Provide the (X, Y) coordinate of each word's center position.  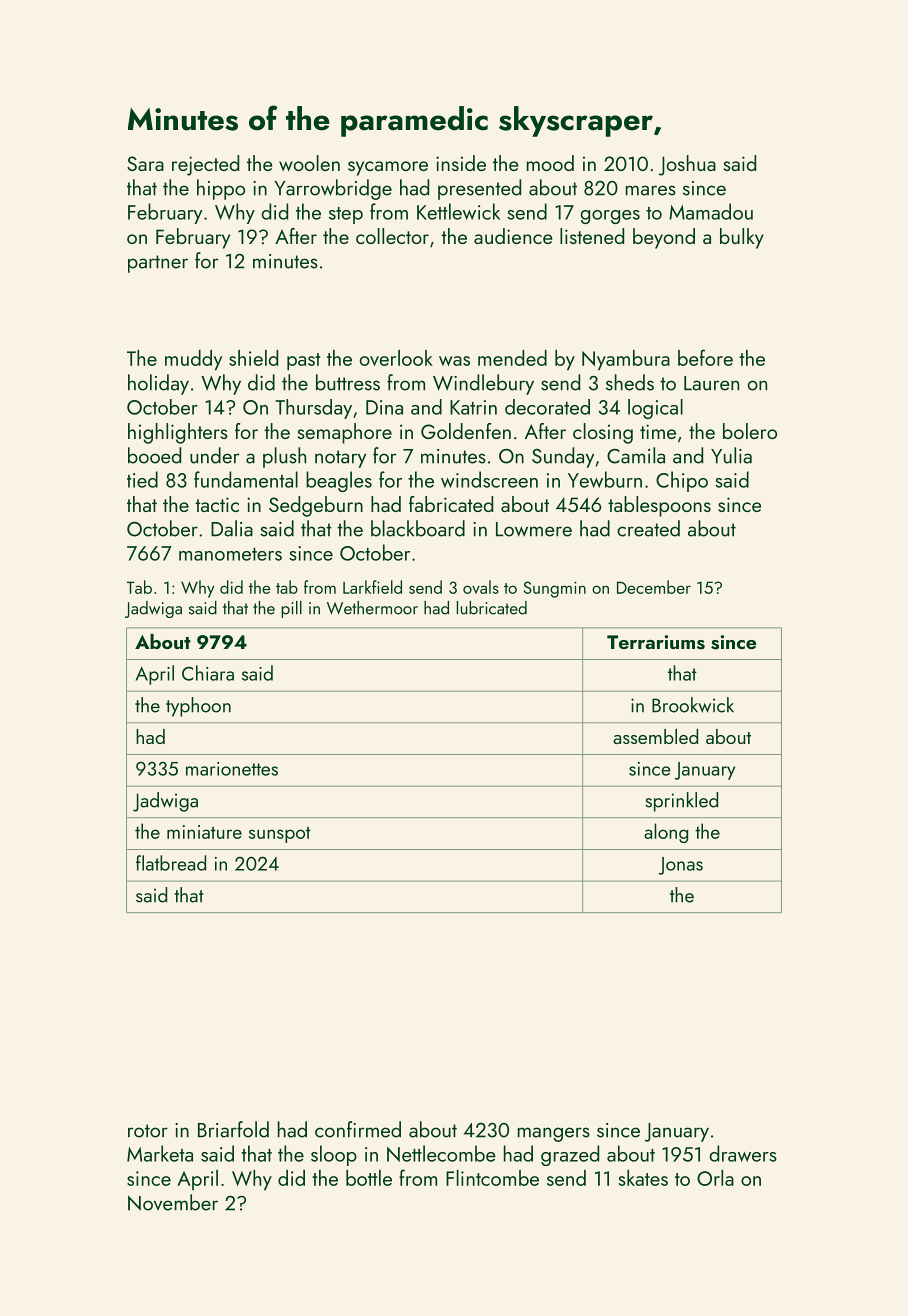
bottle (369, 1178)
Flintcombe (492, 1178)
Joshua (687, 165)
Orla (715, 1178)
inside (461, 163)
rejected (205, 165)
